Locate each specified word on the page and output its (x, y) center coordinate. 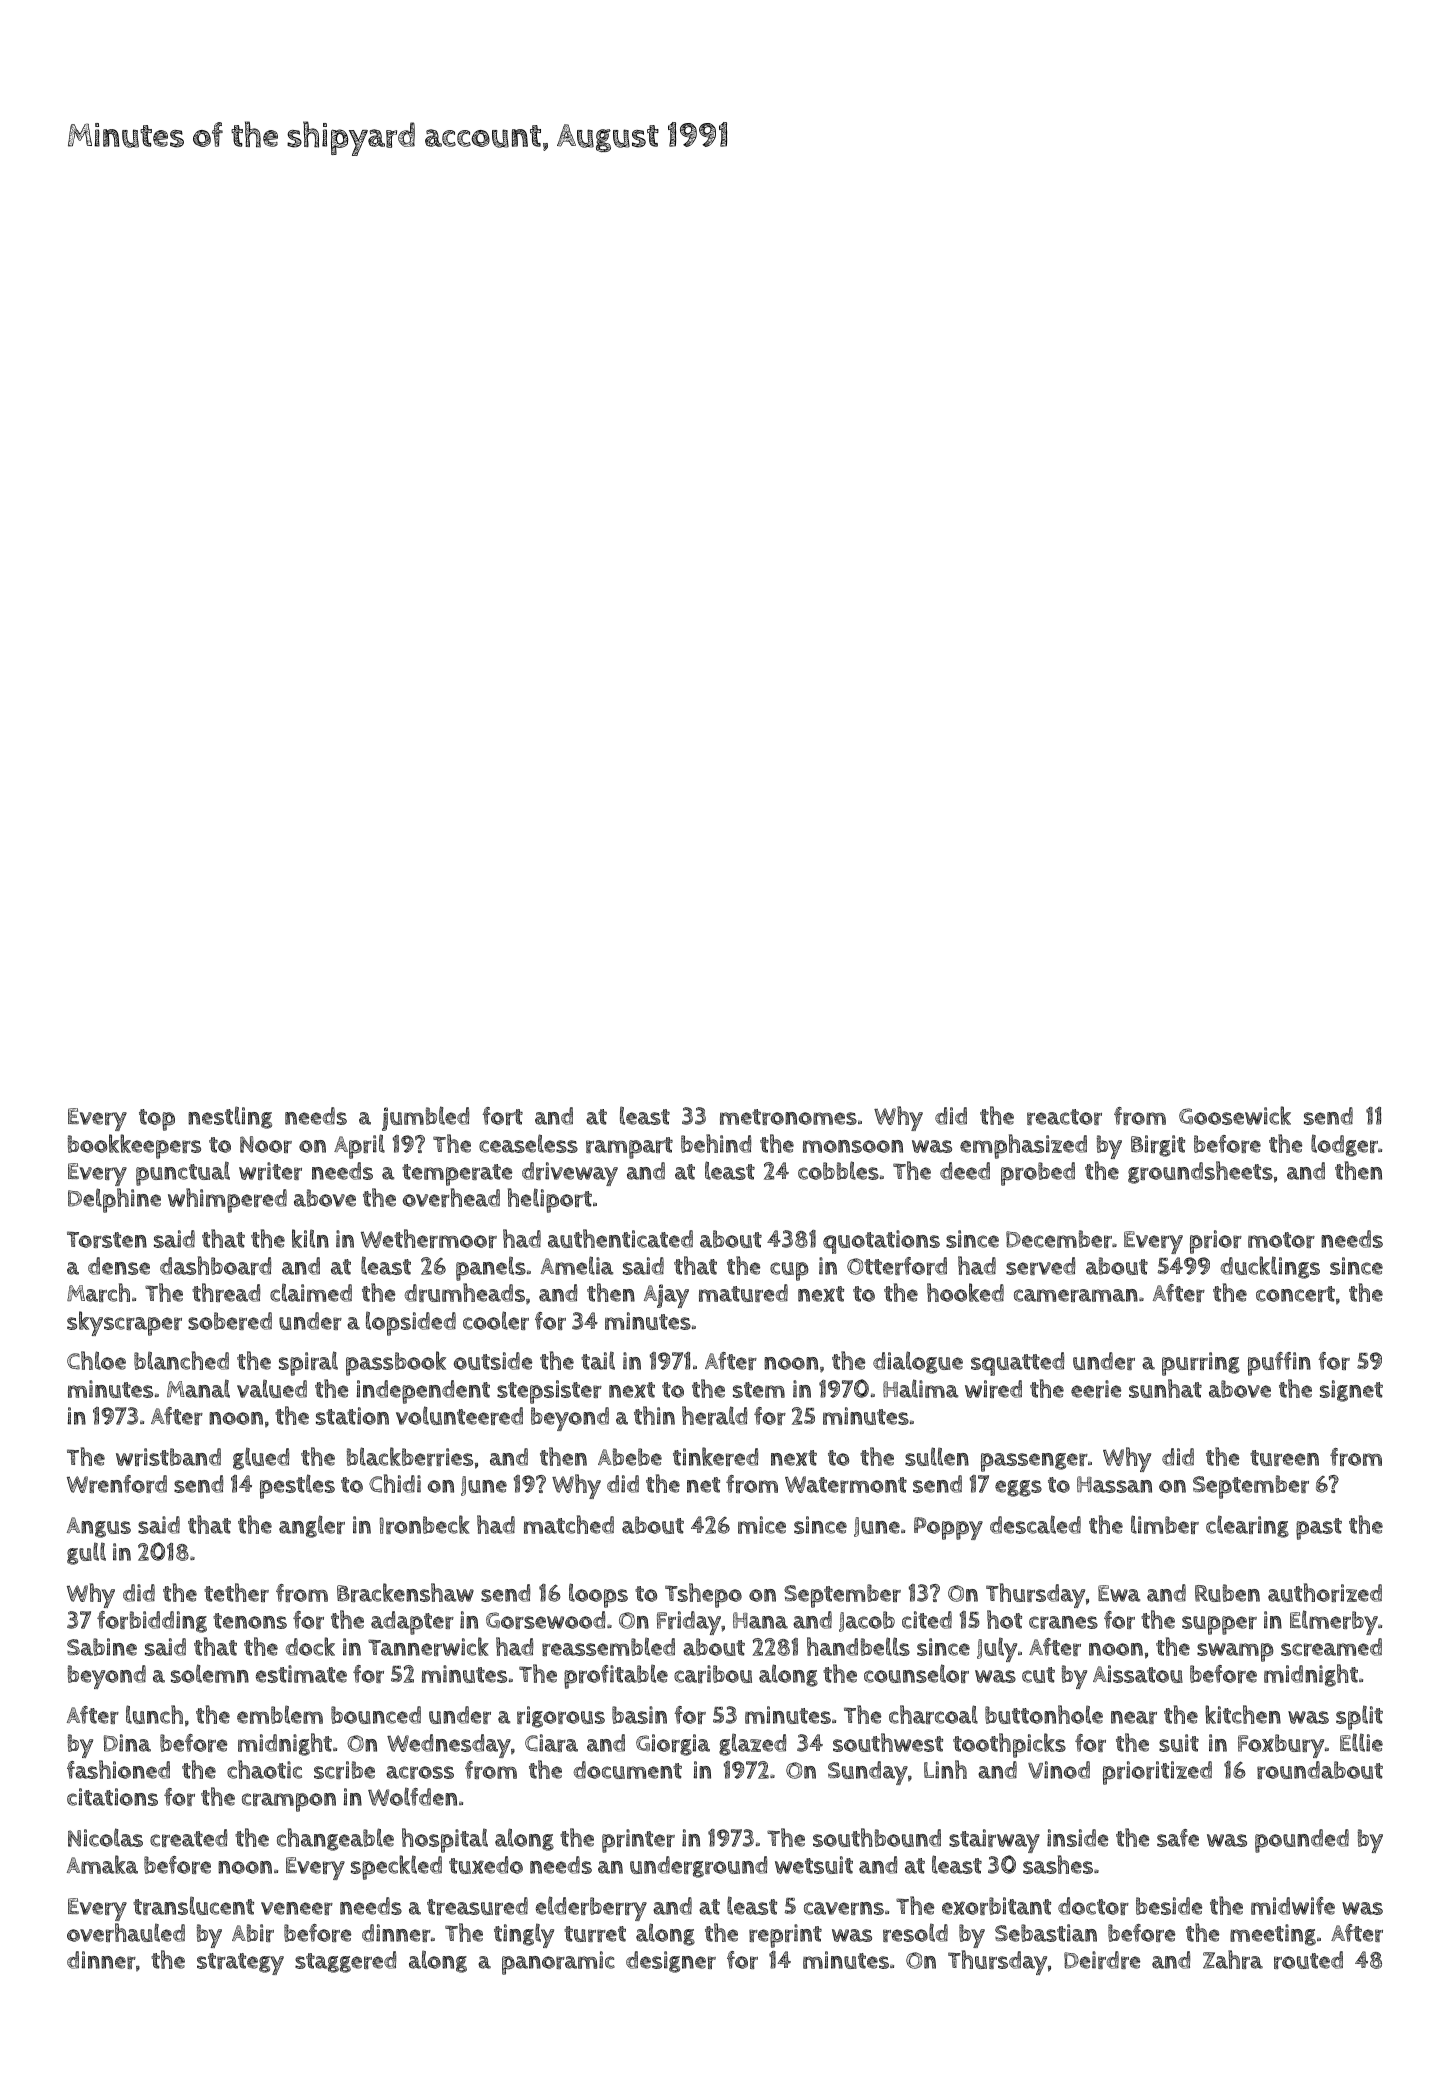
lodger (1344, 1145)
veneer (297, 1908)
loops (598, 1595)
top (157, 1120)
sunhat (1165, 1388)
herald (714, 1415)
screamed (1331, 1647)
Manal (198, 1388)
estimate (301, 1674)
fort (502, 1116)
